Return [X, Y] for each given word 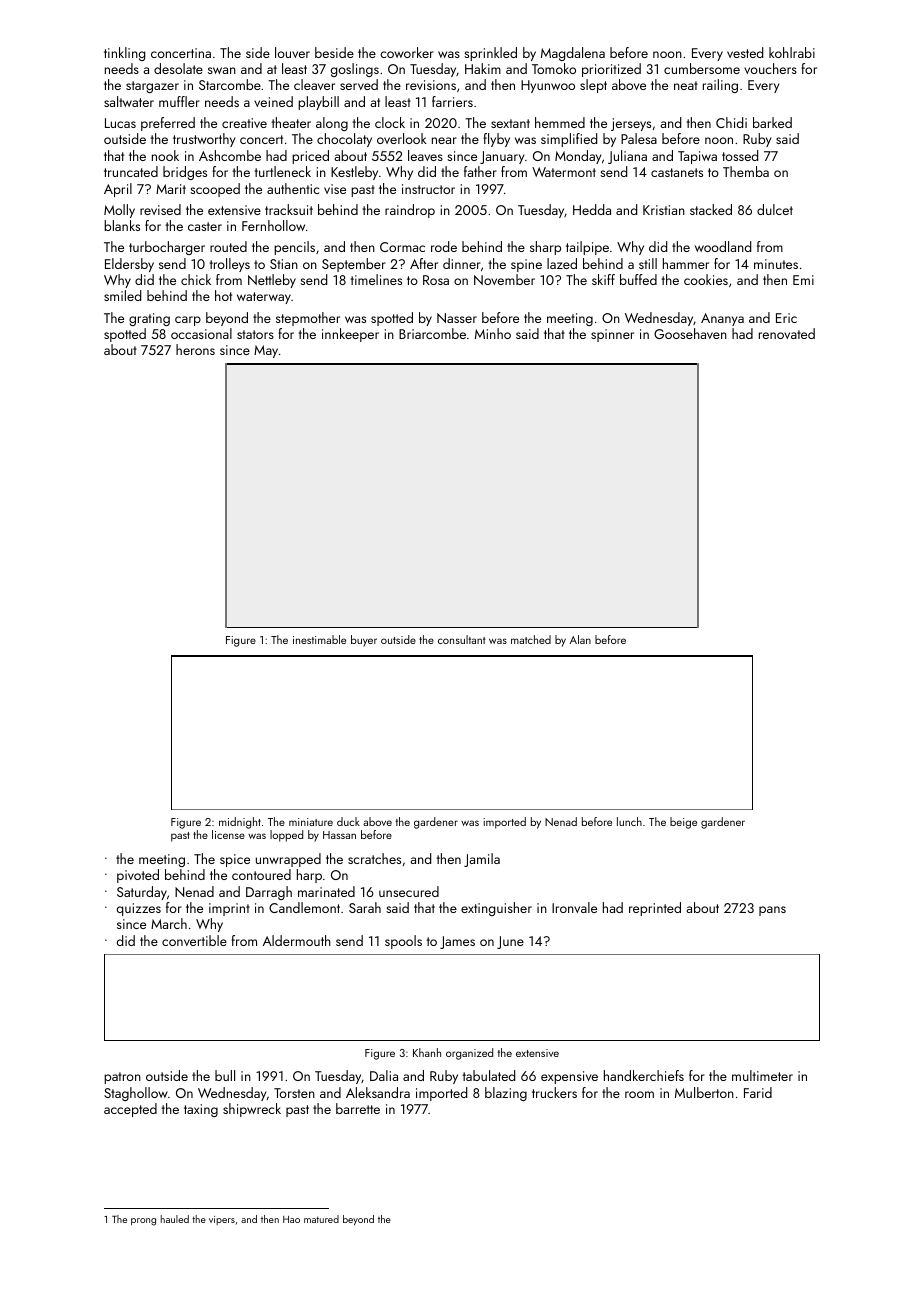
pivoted [138, 876]
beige [683, 823]
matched [531, 639]
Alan [580, 639]
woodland [723, 246]
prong [143, 1222]
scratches [374, 858]
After [424, 263]
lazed [562, 263]
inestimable [319, 639]
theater [291, 122]
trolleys [229, 265]
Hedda [592, 209]
